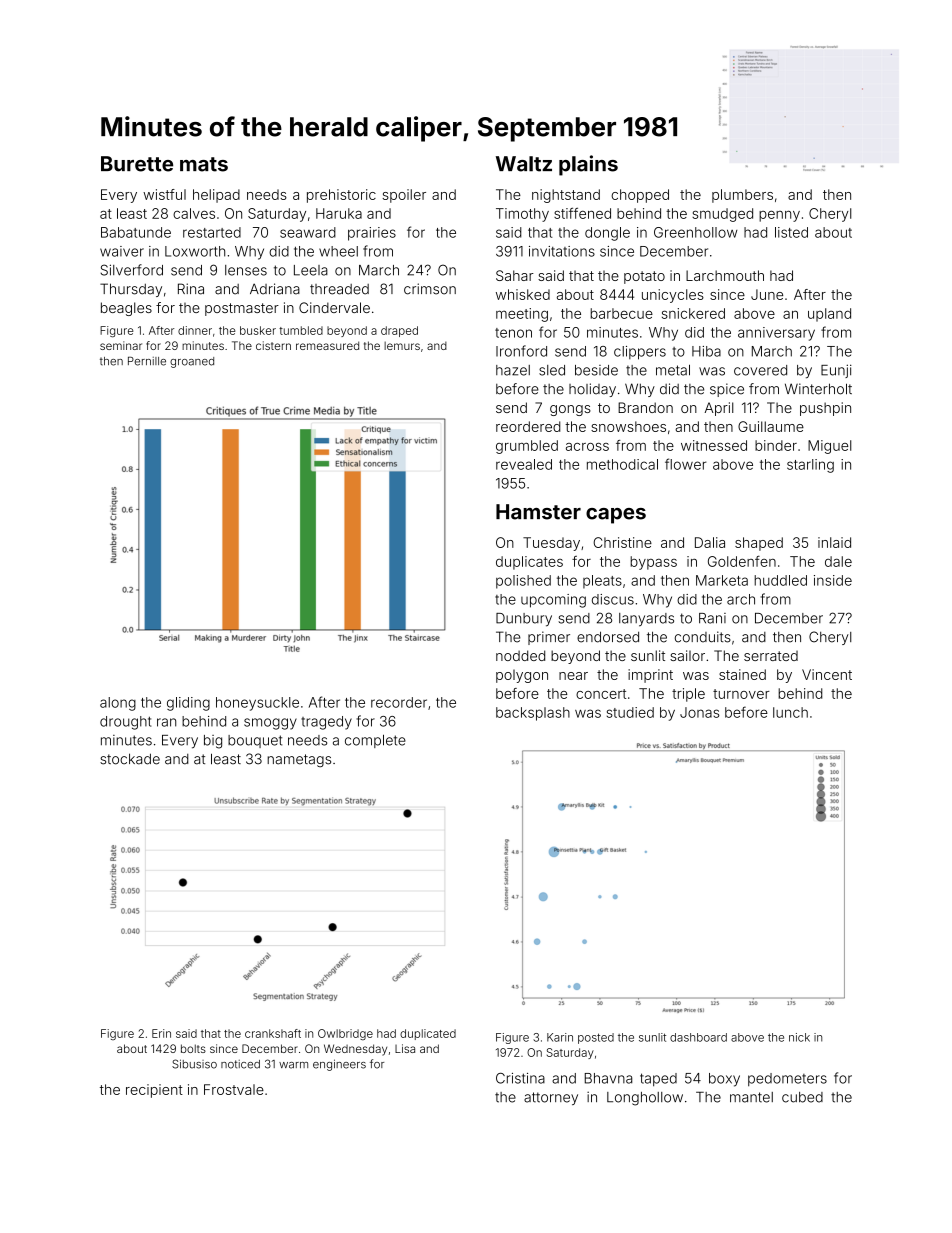 This image has height=1233, width=952. What do you see at coordinates (136, 232) in the image?
I see `Babatunde` at bounding box center [136, 232].
